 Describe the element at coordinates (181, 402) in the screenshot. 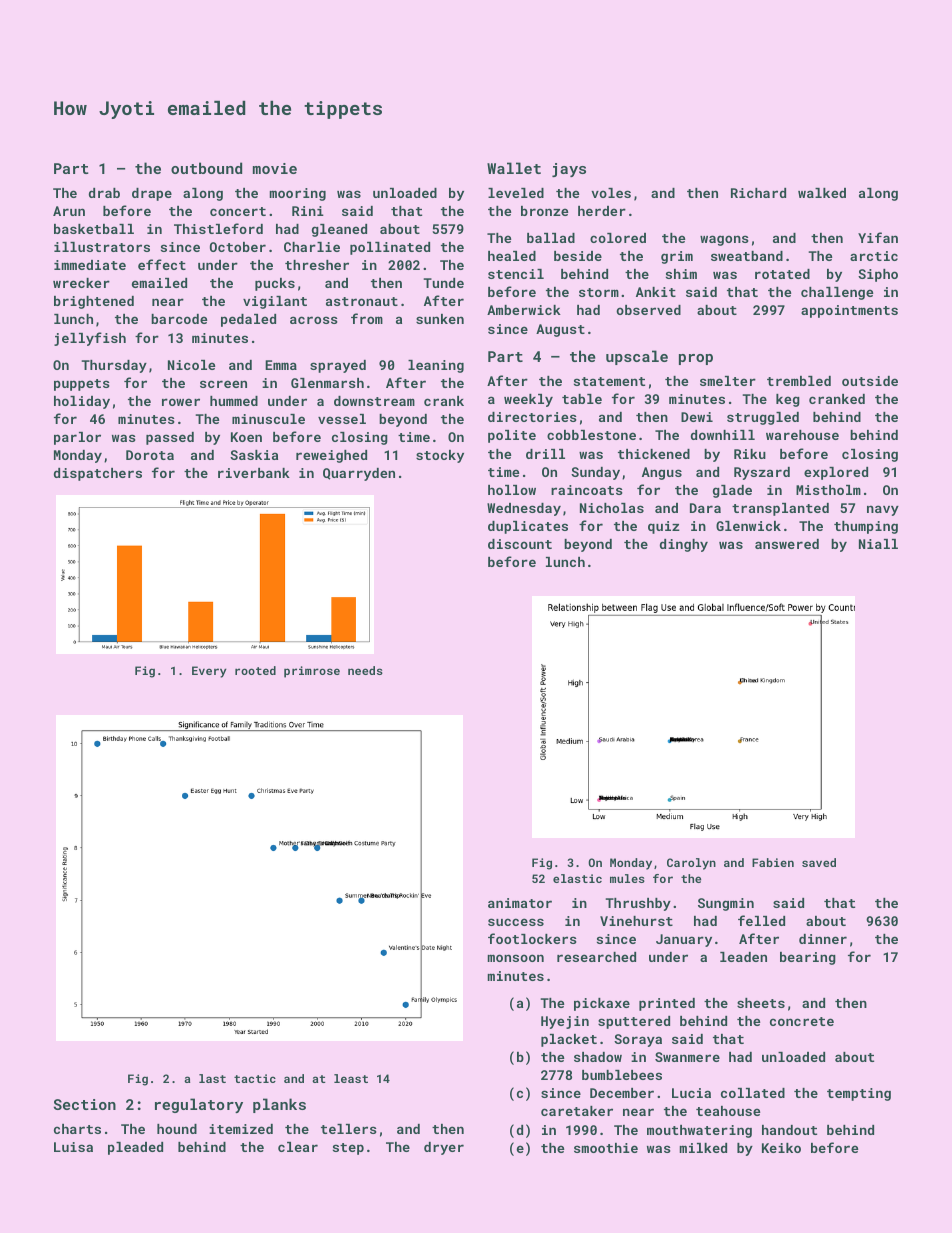

I see `rower` at that location.
